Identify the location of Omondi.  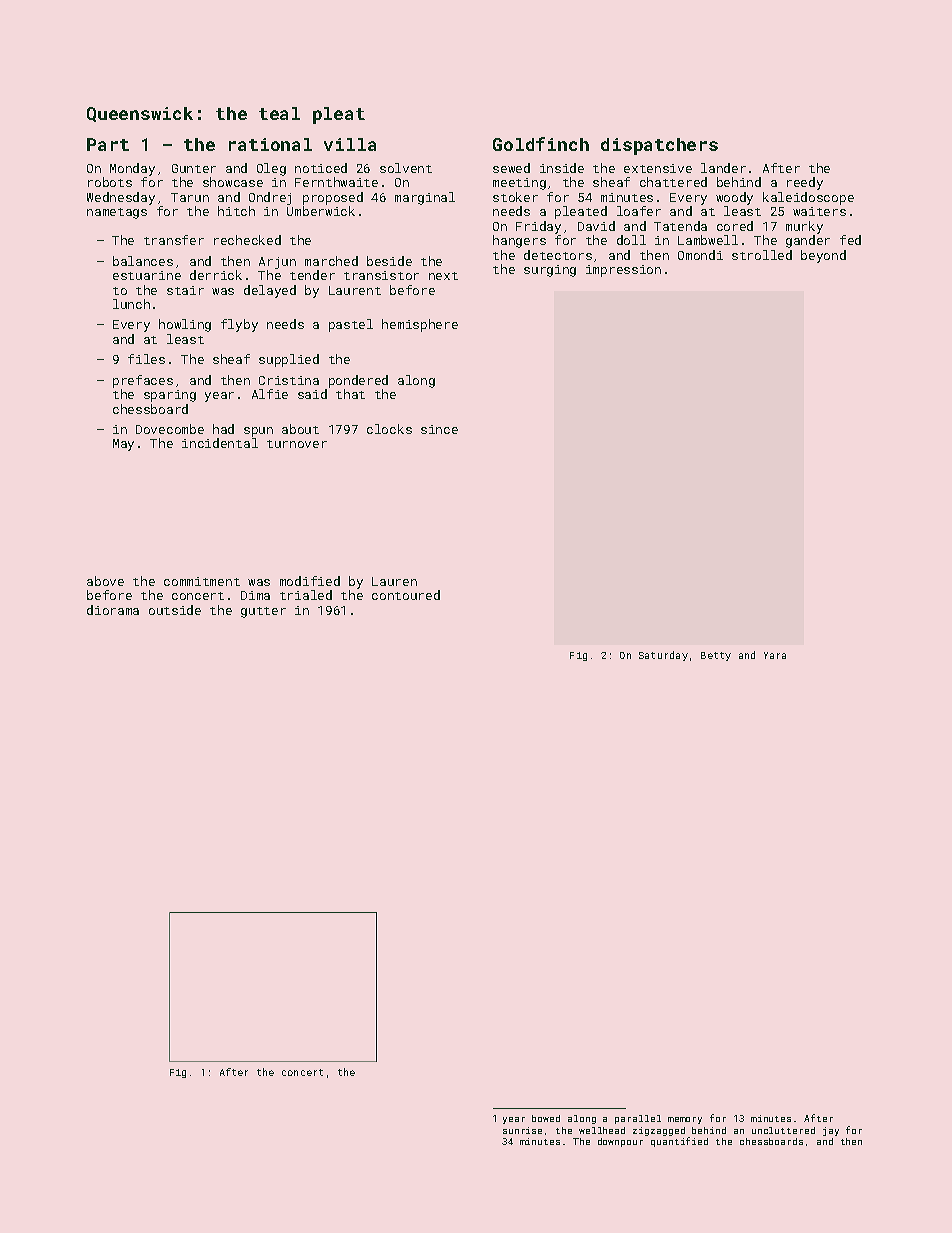
(700, 255).
